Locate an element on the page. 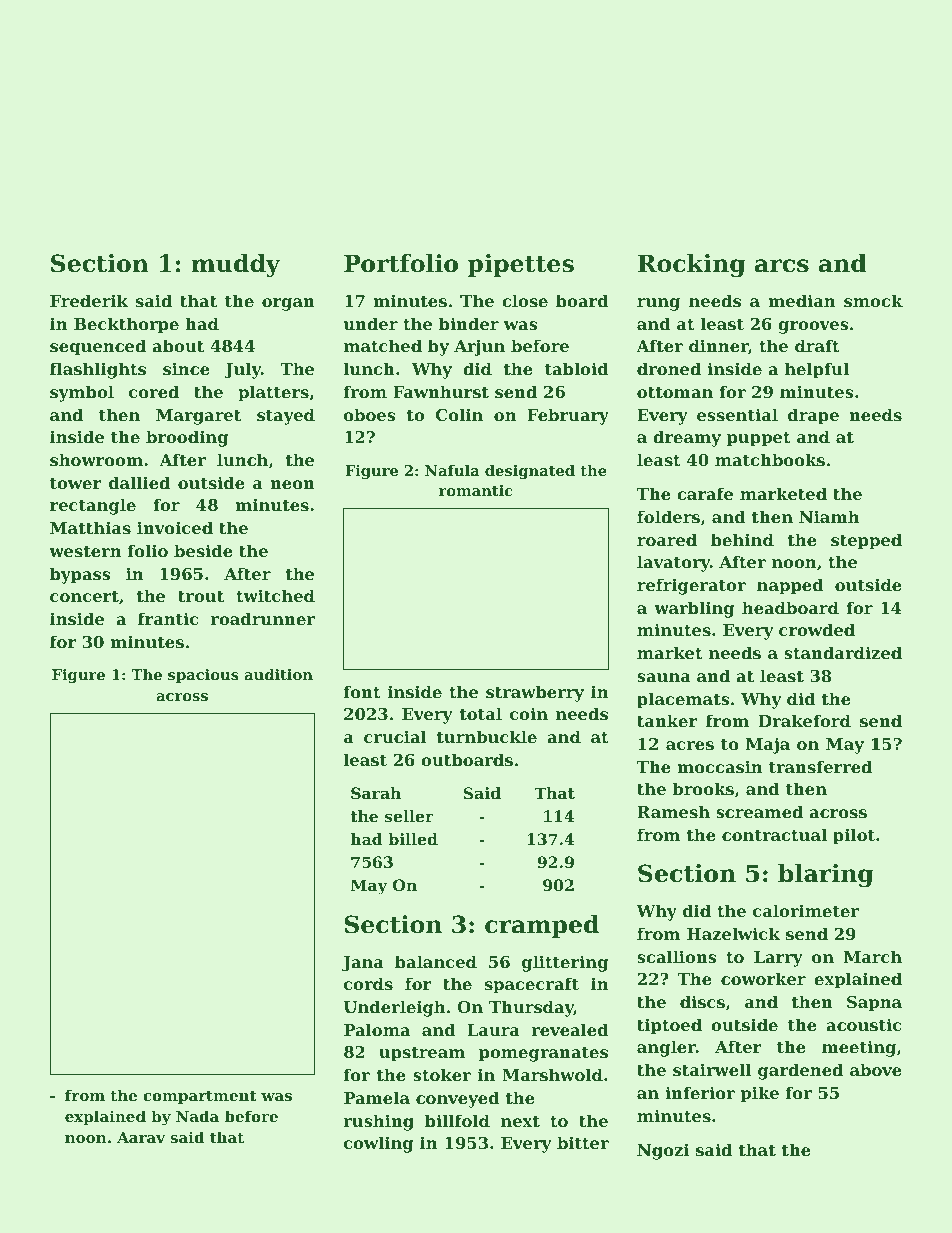 The height and width of the page is (1233, 952). inferior is located at coordinates (700, 1092).
